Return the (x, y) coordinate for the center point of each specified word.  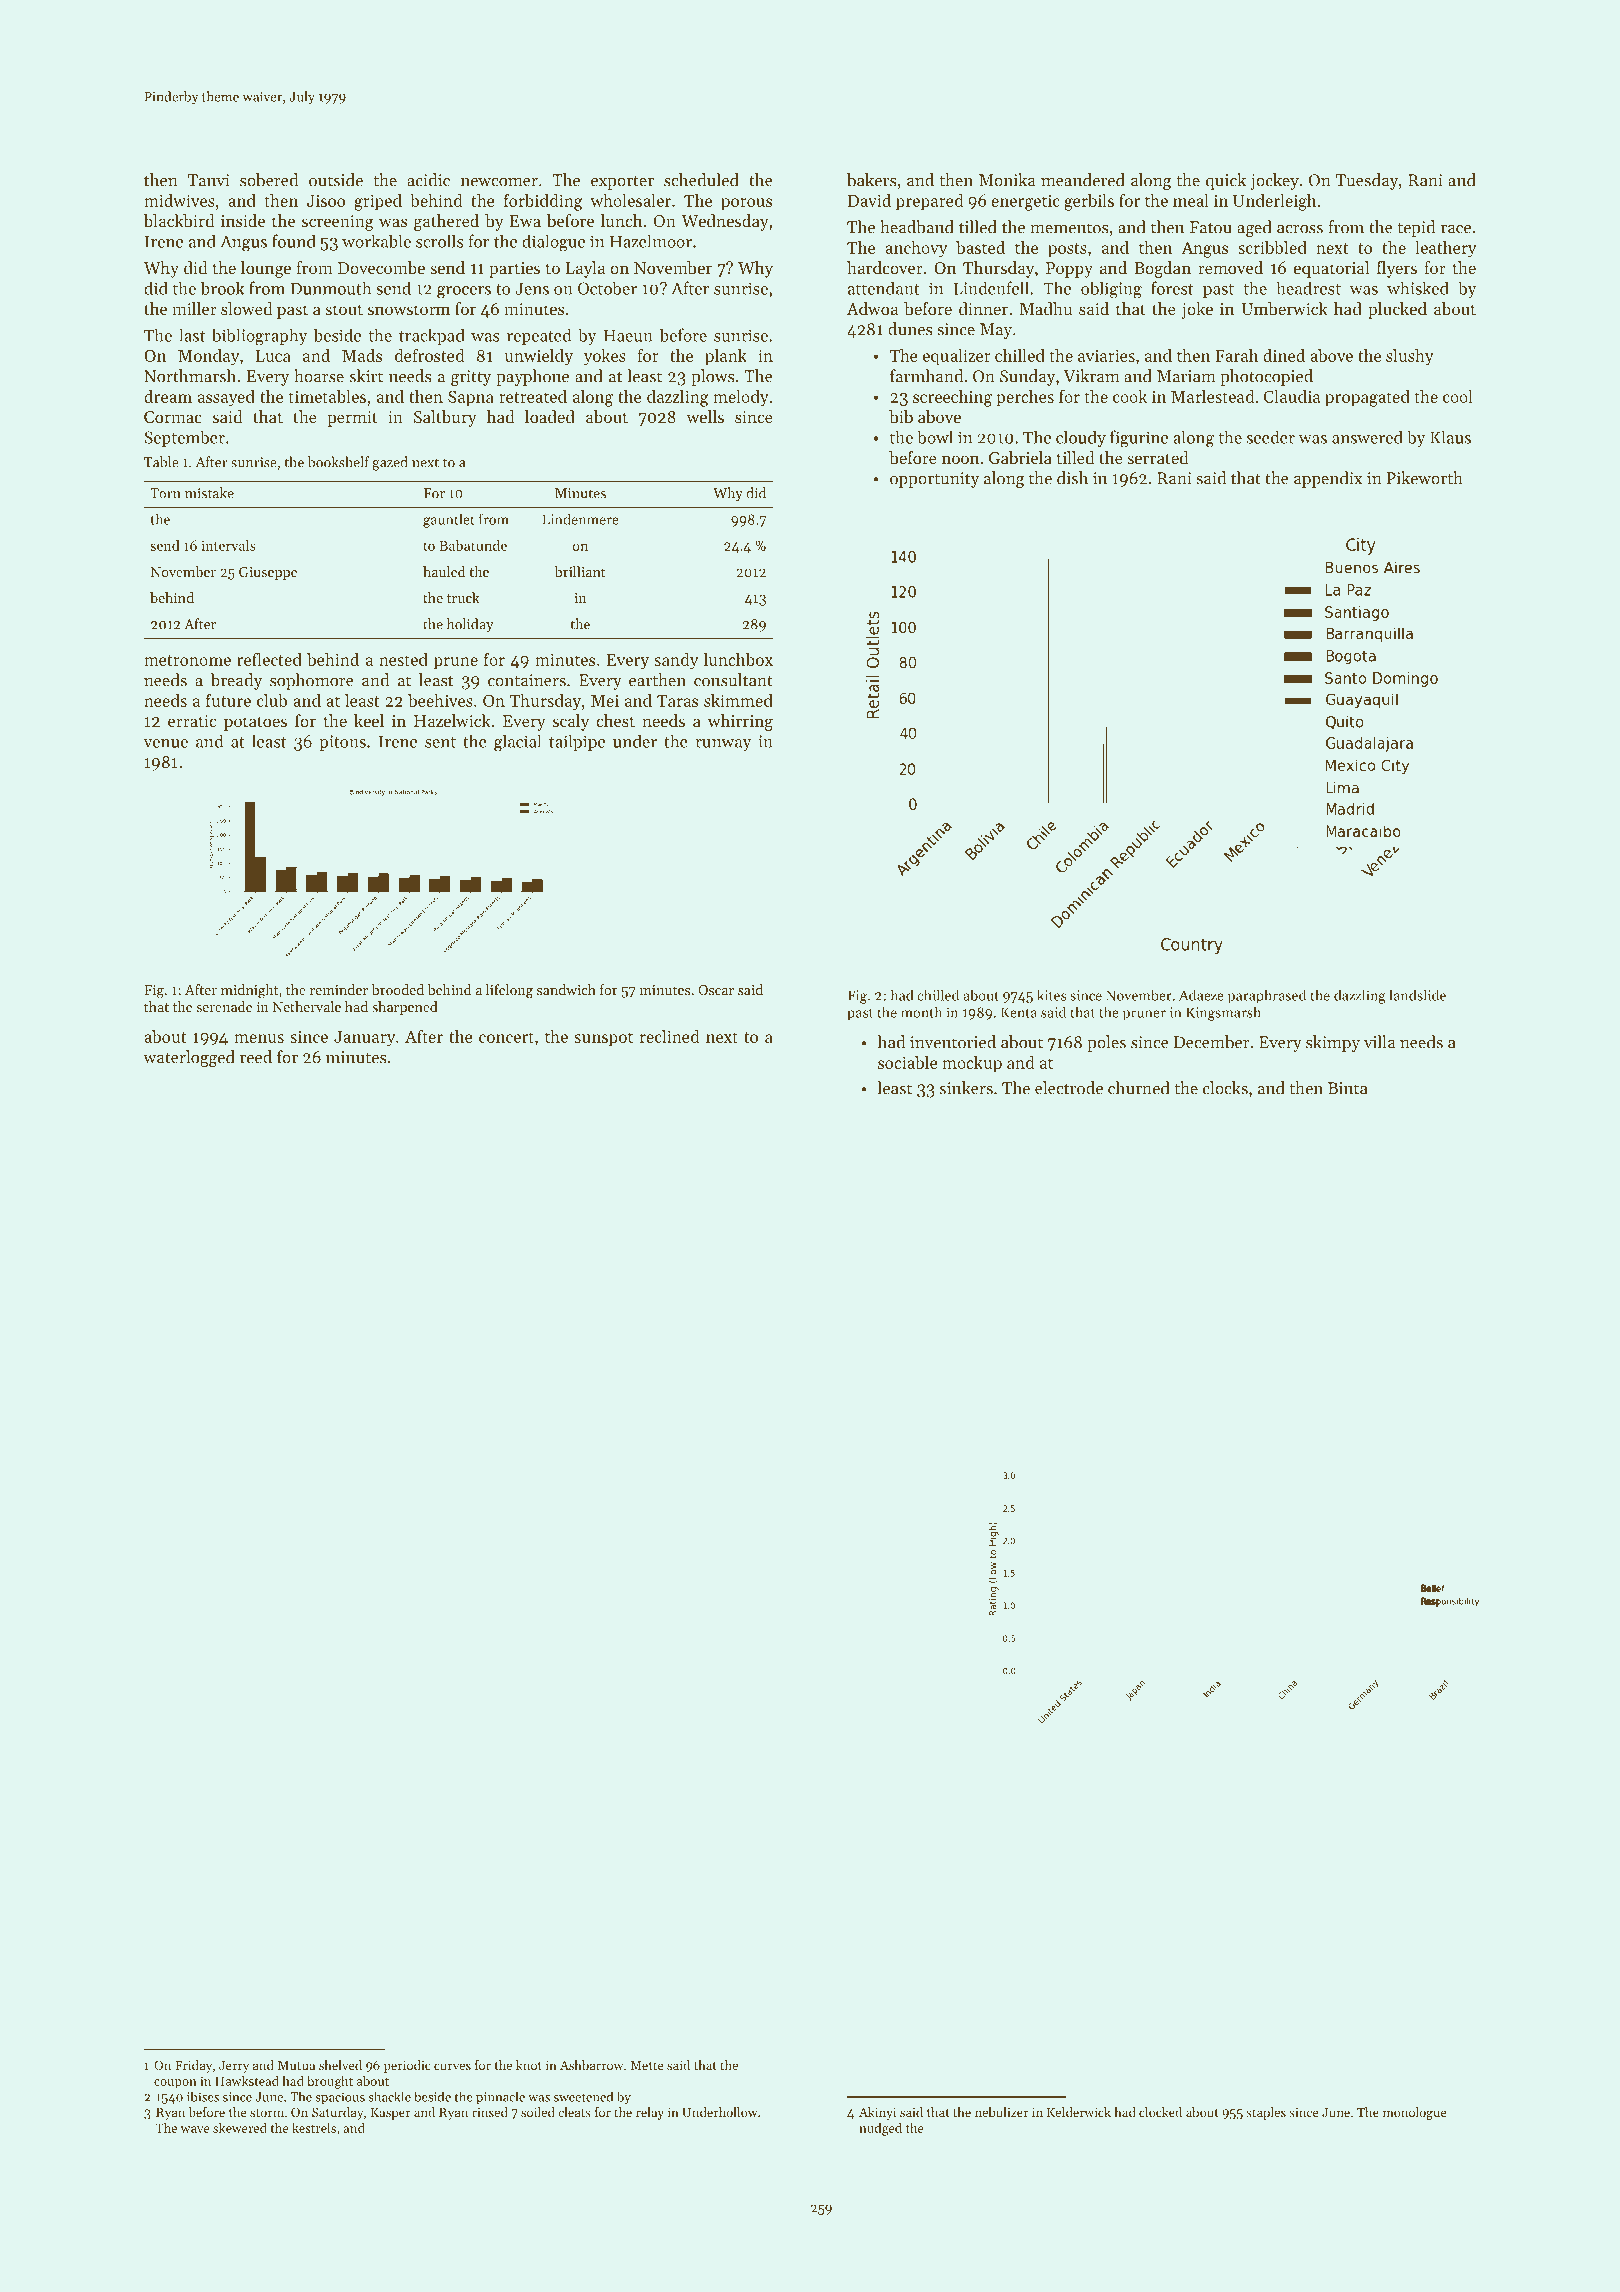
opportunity (934, 480)
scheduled (701, 180)
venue (165, 743)
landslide (1417, 995)
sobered (269, 180)
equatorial (1331, 269)
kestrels (314, 2128)
